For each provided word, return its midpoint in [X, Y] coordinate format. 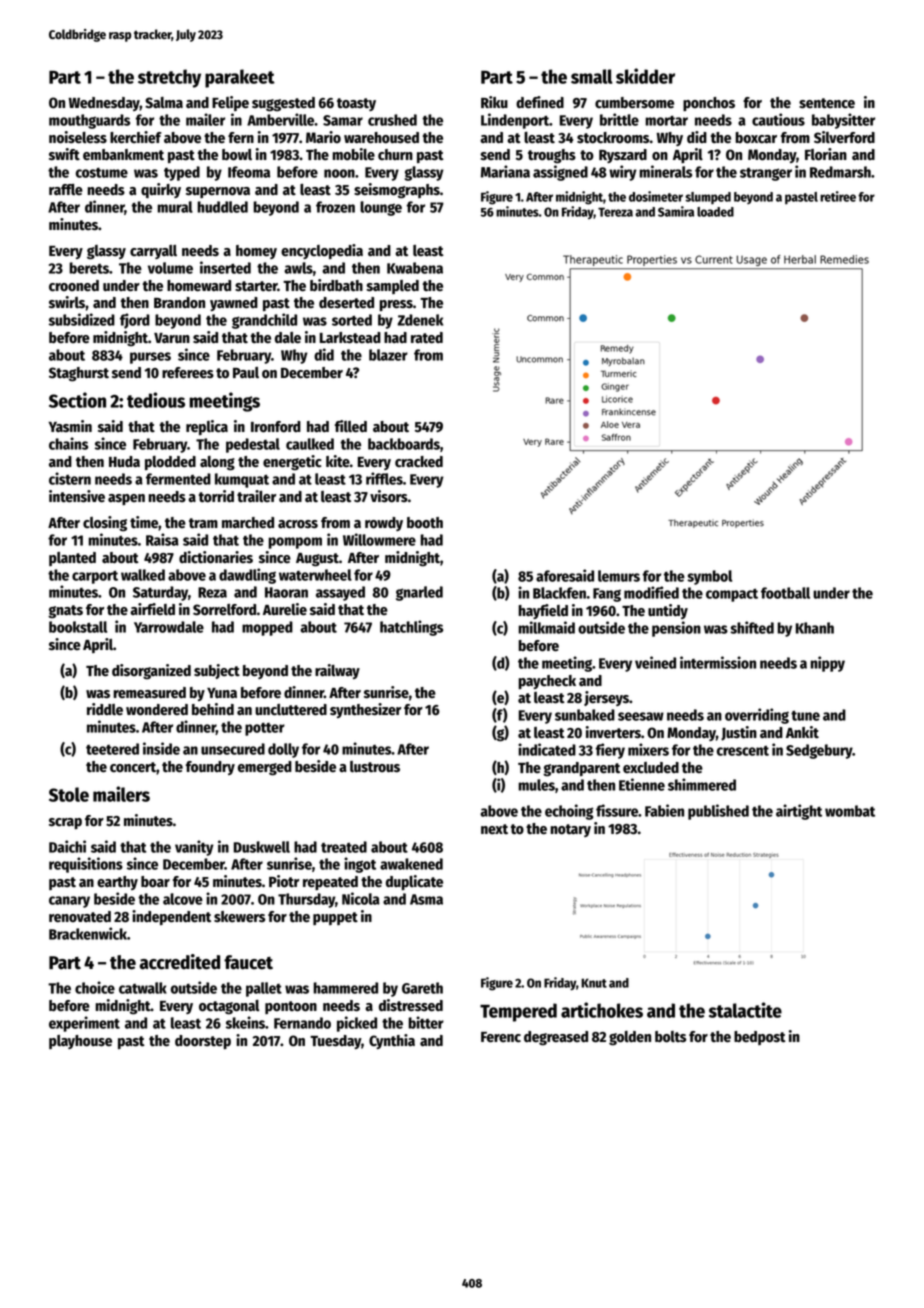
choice [95, 987]
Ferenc [501, 1037]
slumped [708, 198]
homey [256, 252]
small [592, 76]
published [718, 812]
